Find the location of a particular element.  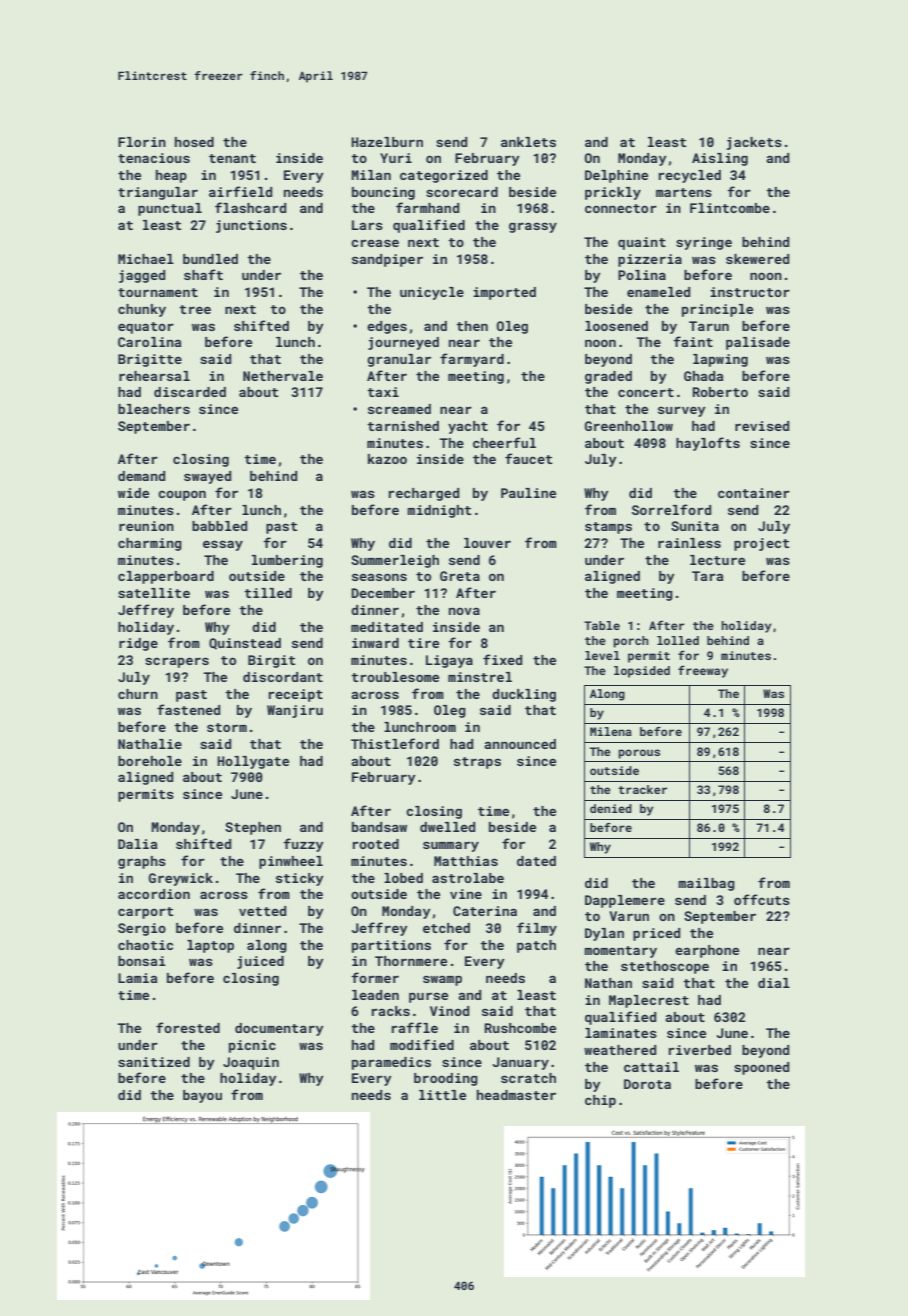

jackets is located at coordinates (754, 143).
